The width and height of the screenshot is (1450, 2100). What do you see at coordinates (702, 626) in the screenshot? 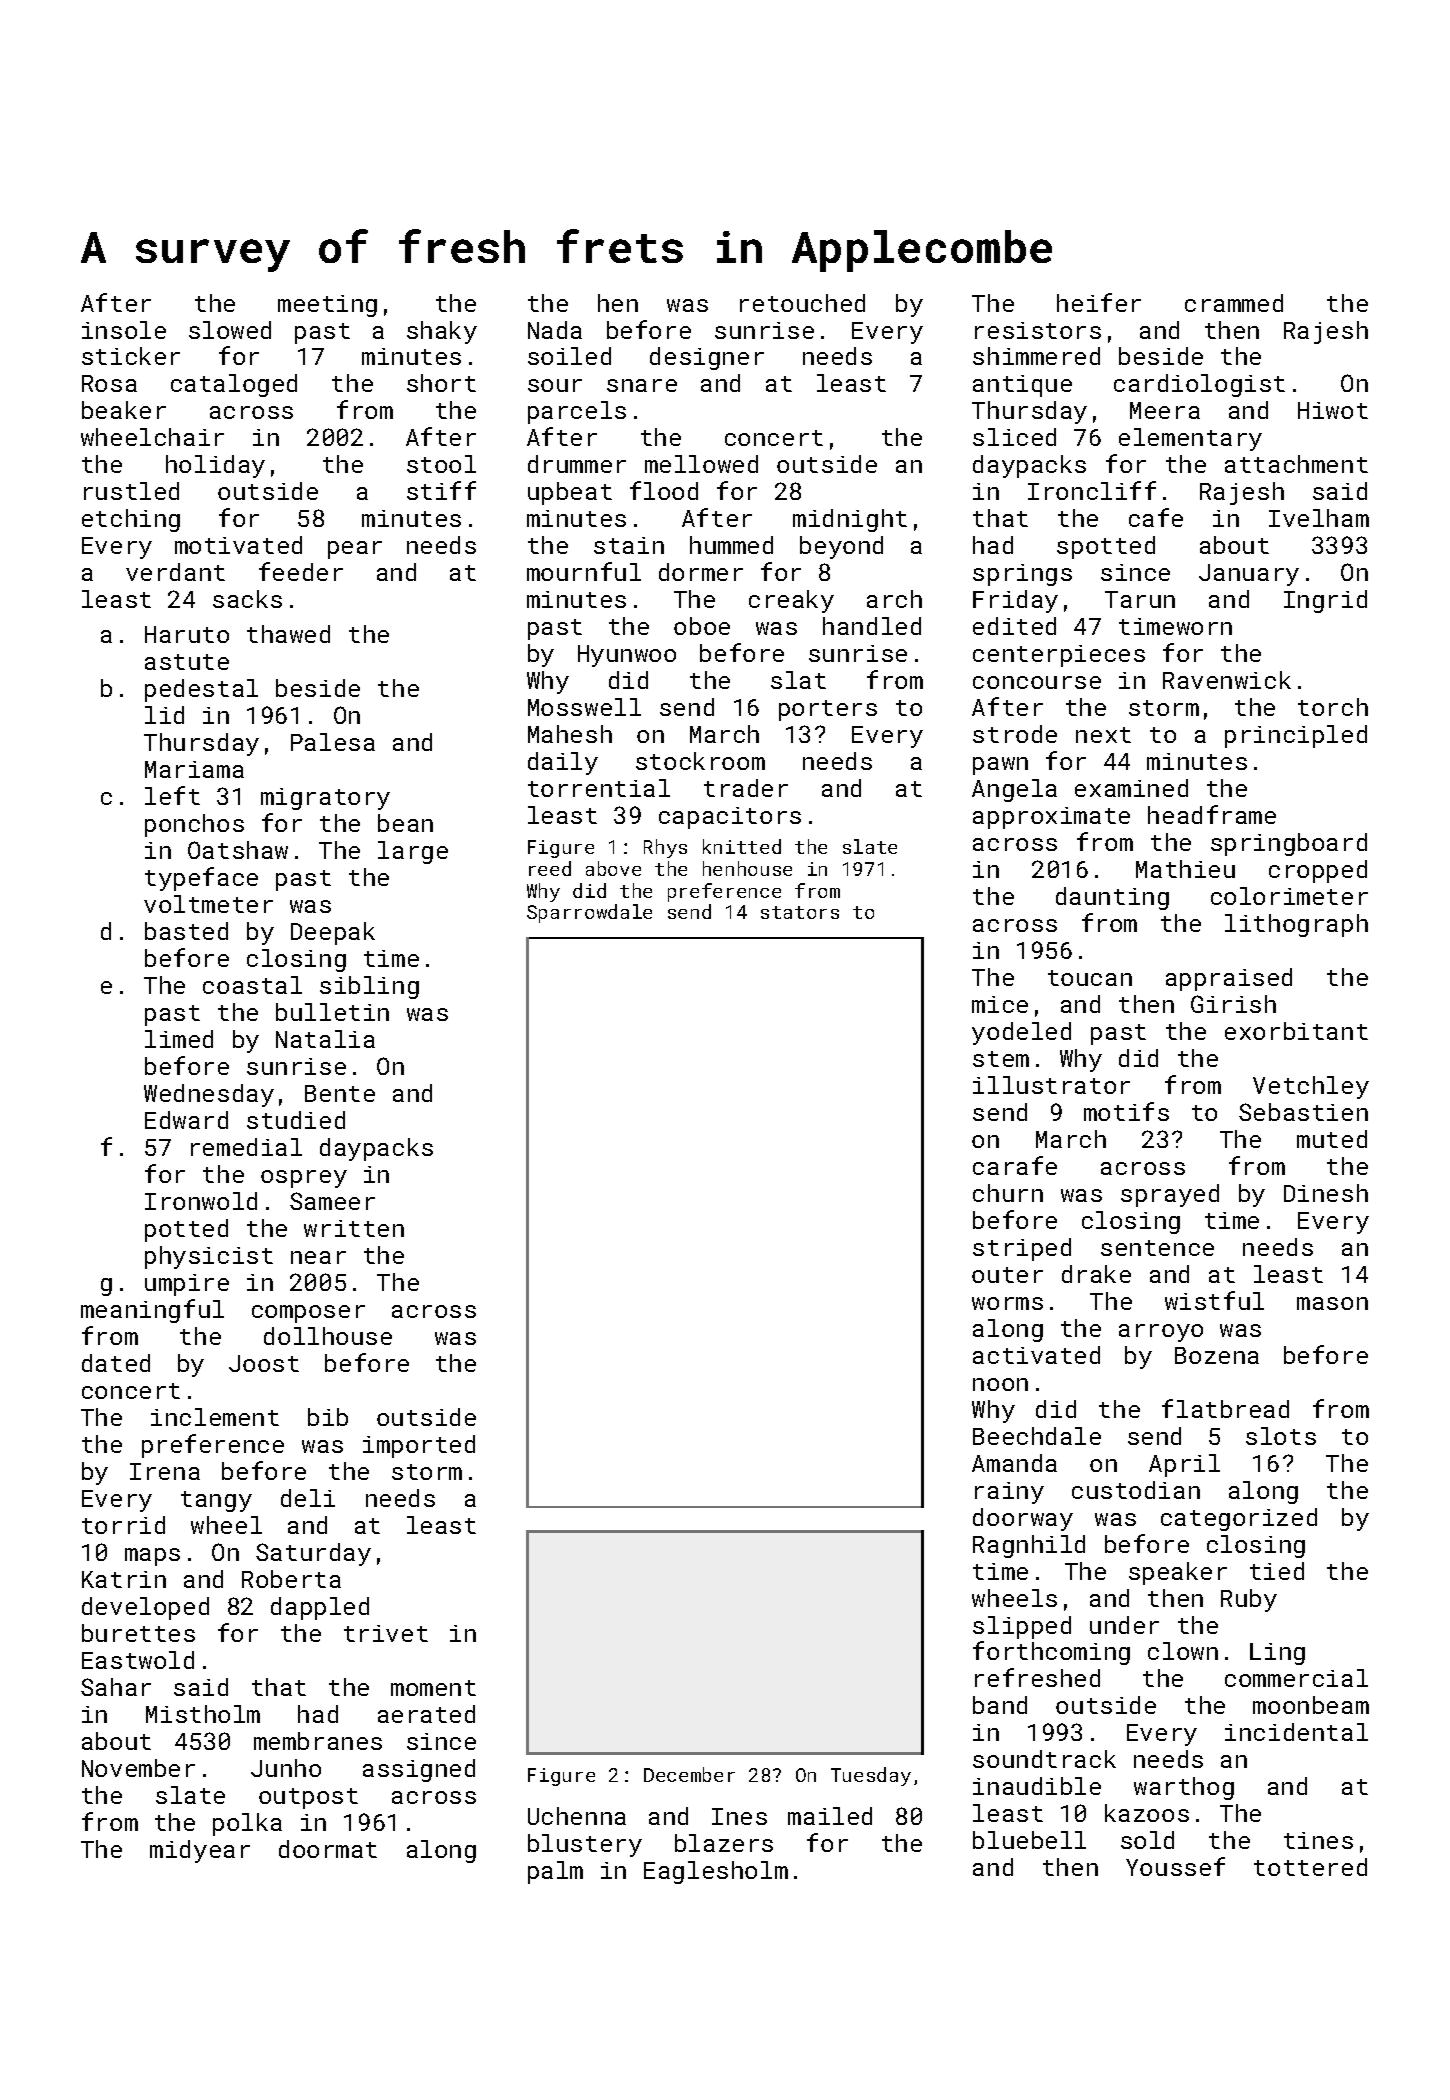
I see `oboe` at bounding box center [702, 626].
